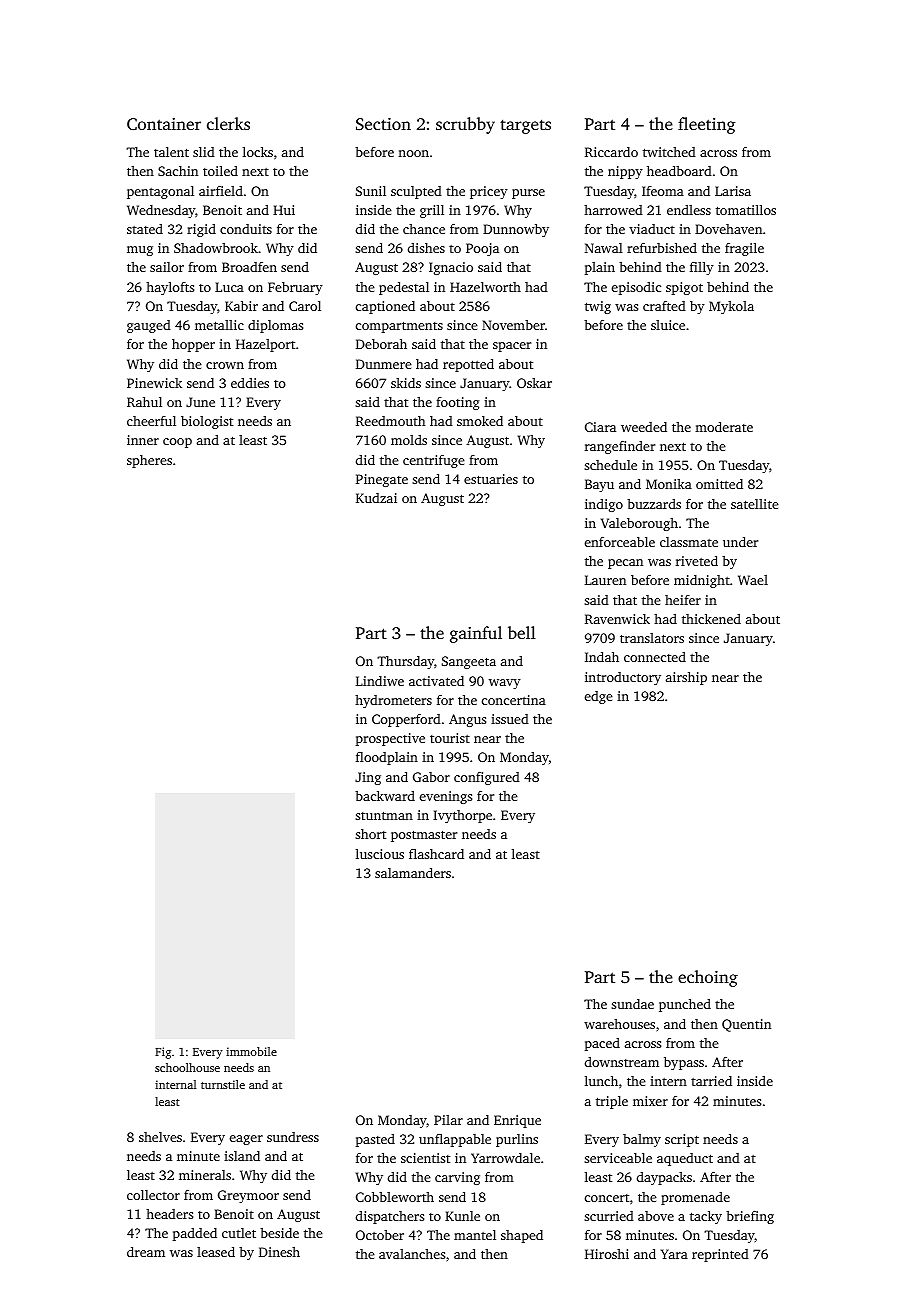 The image size is (908, 1316). Describe the element at coordinates (376, 498) in the document. I see `Kudzai` at that location.
